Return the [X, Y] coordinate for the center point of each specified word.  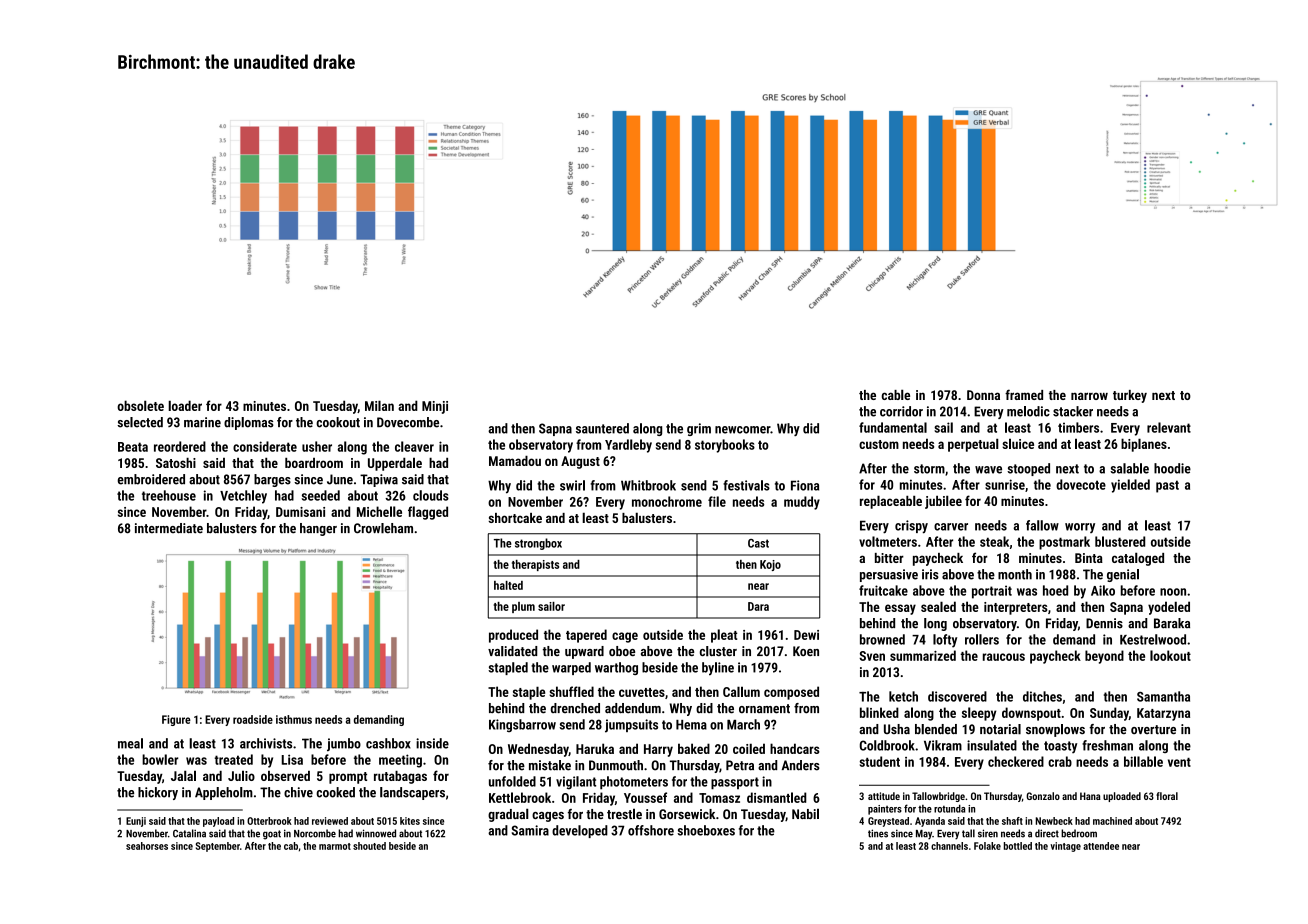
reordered [180, 446]
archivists [266, 743]
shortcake [515, 518]
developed [580, 831]
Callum [741, 691]
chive [298, 792]
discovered [957, 696]
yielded [1130, 486]
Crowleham [383, 528]
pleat [724, 636]
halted [508, 585]
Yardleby [628, 446]
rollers [982, 639]
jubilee [943, 502]
